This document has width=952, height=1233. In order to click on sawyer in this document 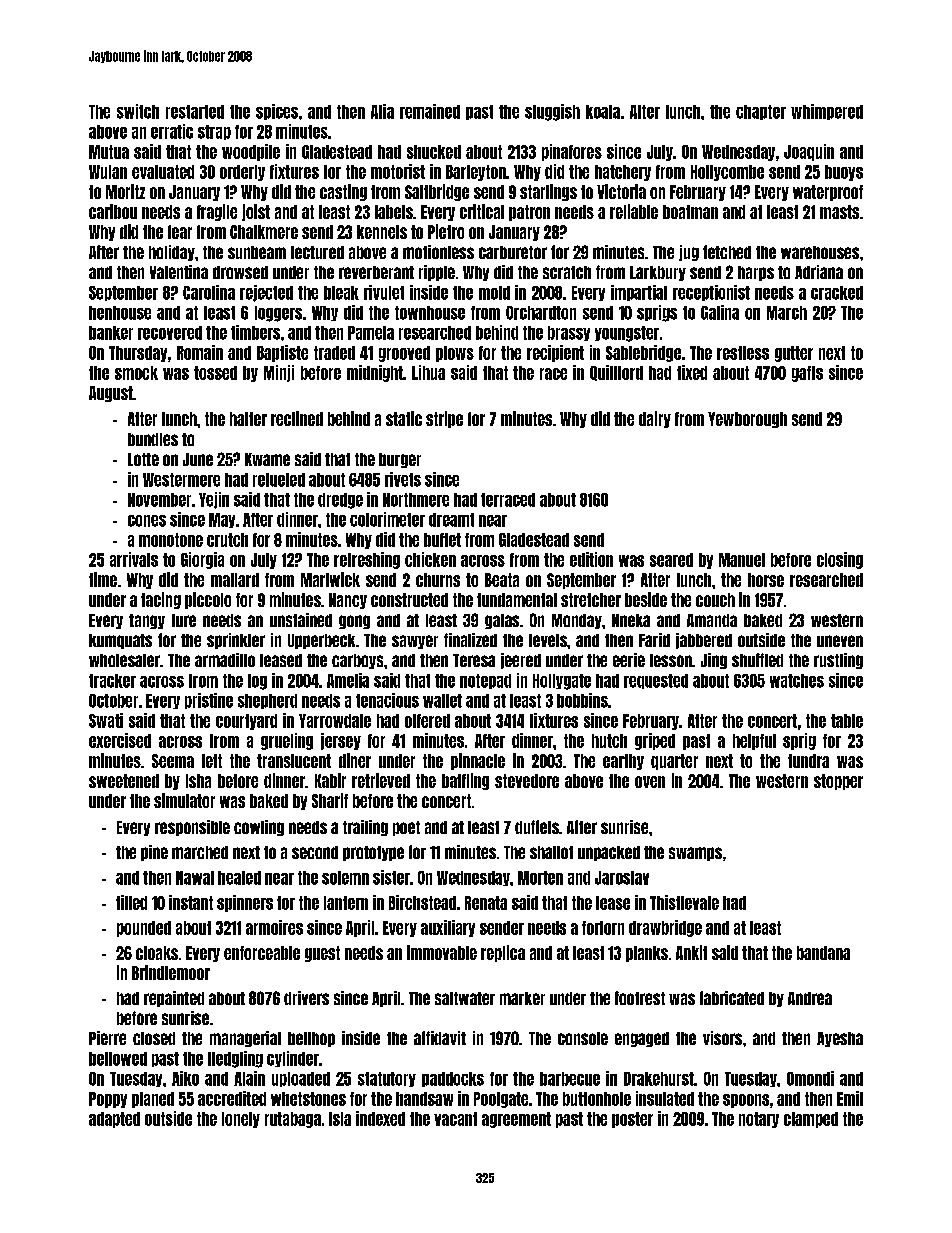, I will do `click(415, 642)`.
